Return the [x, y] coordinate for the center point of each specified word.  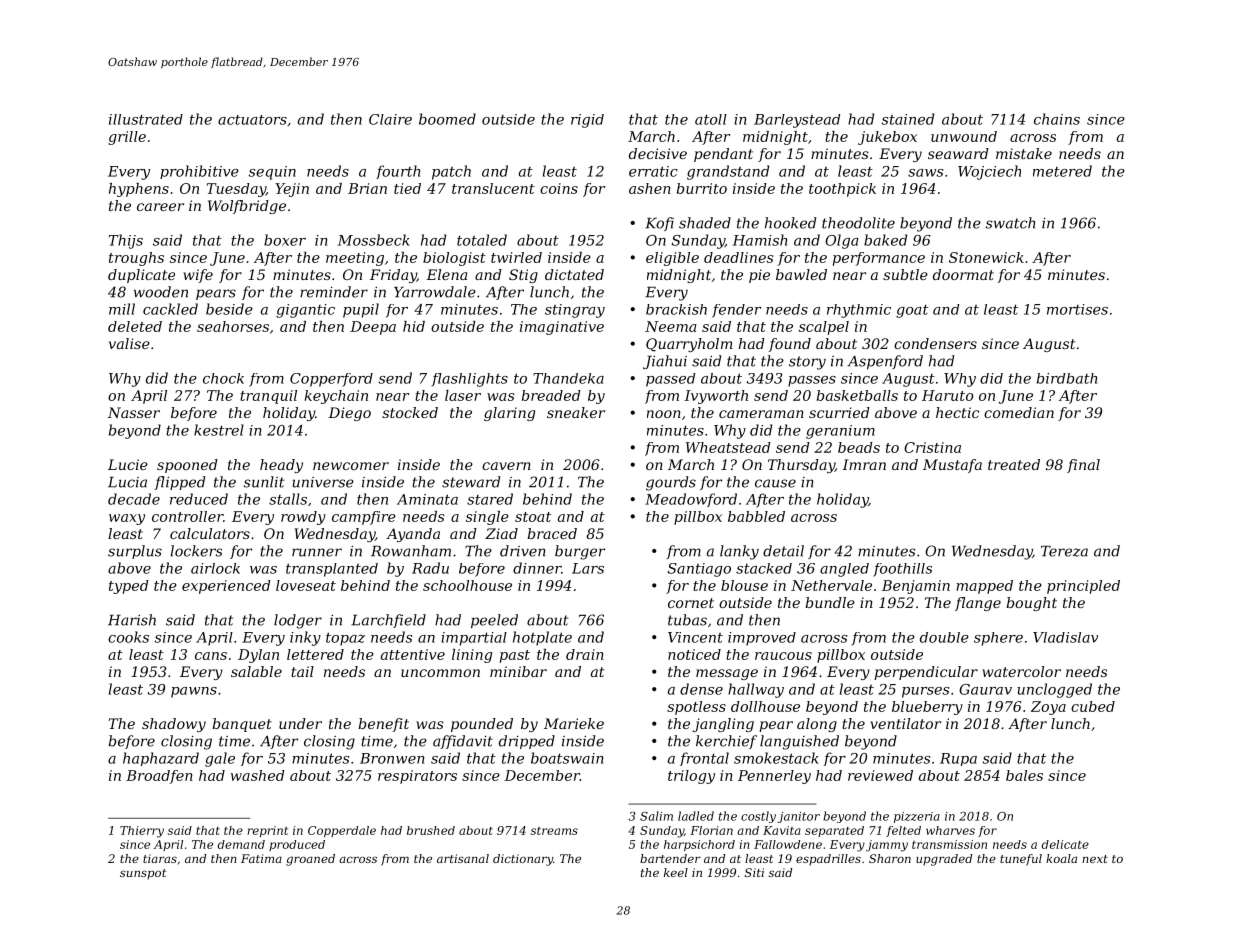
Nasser [134, 412]
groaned [310, 860]
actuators [252, 120]
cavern [506, 466]
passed [670, 380]
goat [912, 311]
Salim [656, 816]
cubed [1093, 706]
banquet [242, 725]
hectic [957, 412]
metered [1062, 171]
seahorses [233, 326]
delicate [1065, 844]
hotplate [542, 638]
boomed [447, 119]
